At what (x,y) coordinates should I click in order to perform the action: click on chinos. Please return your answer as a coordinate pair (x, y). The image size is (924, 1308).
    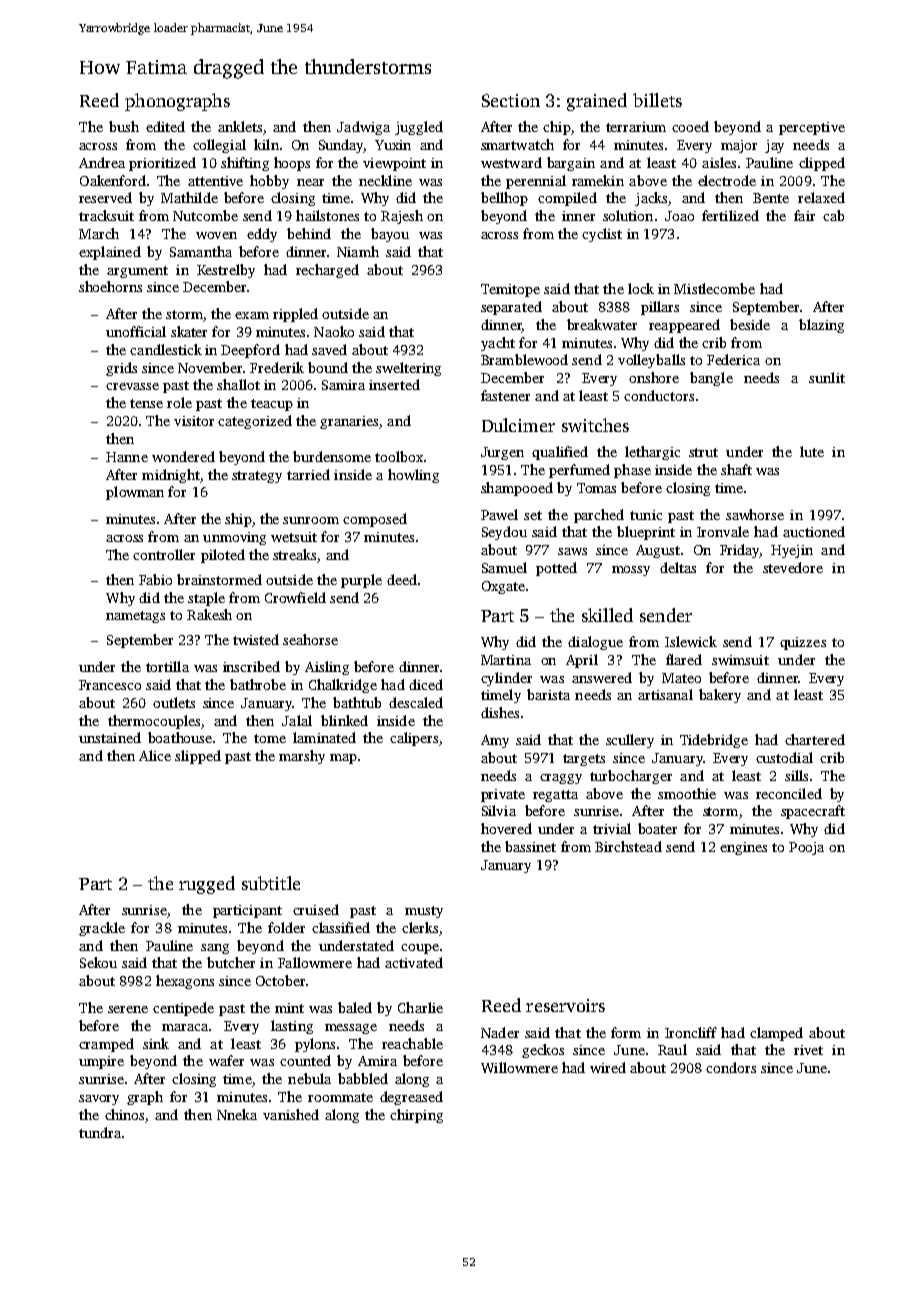
    Looking at the image, I should click on (124, 1114).
